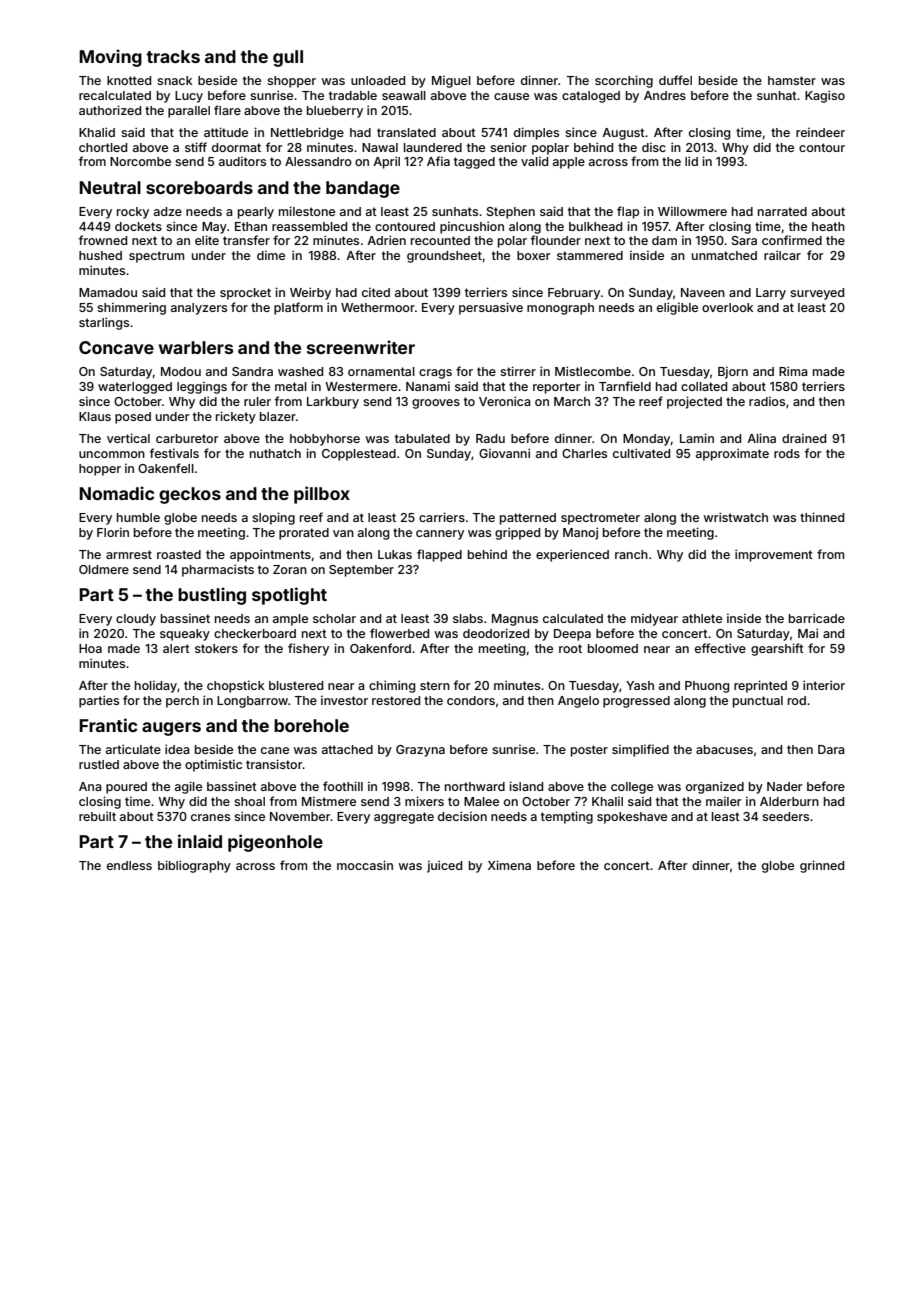  What do you see at coordinates (318, 161) in the screenshot?
I see `Alessandro` at bounding box center [318, 161].
